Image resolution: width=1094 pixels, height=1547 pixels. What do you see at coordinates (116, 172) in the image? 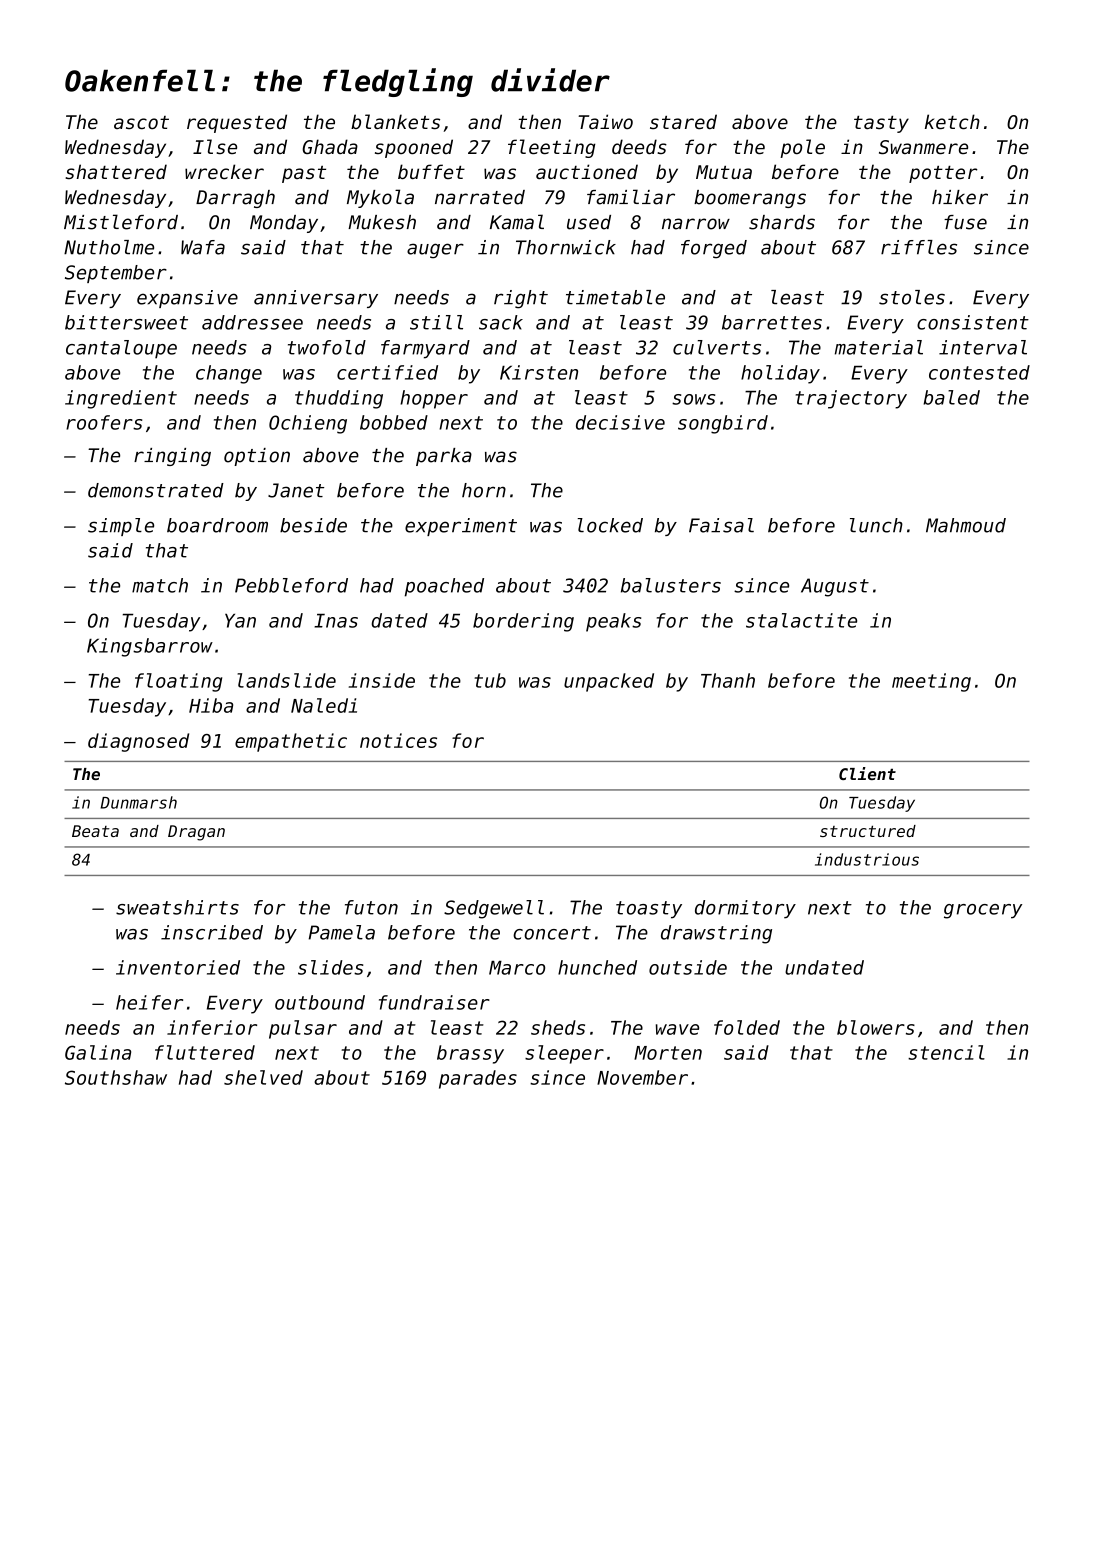
I see `shattered` at bounding box center [116, 172].
